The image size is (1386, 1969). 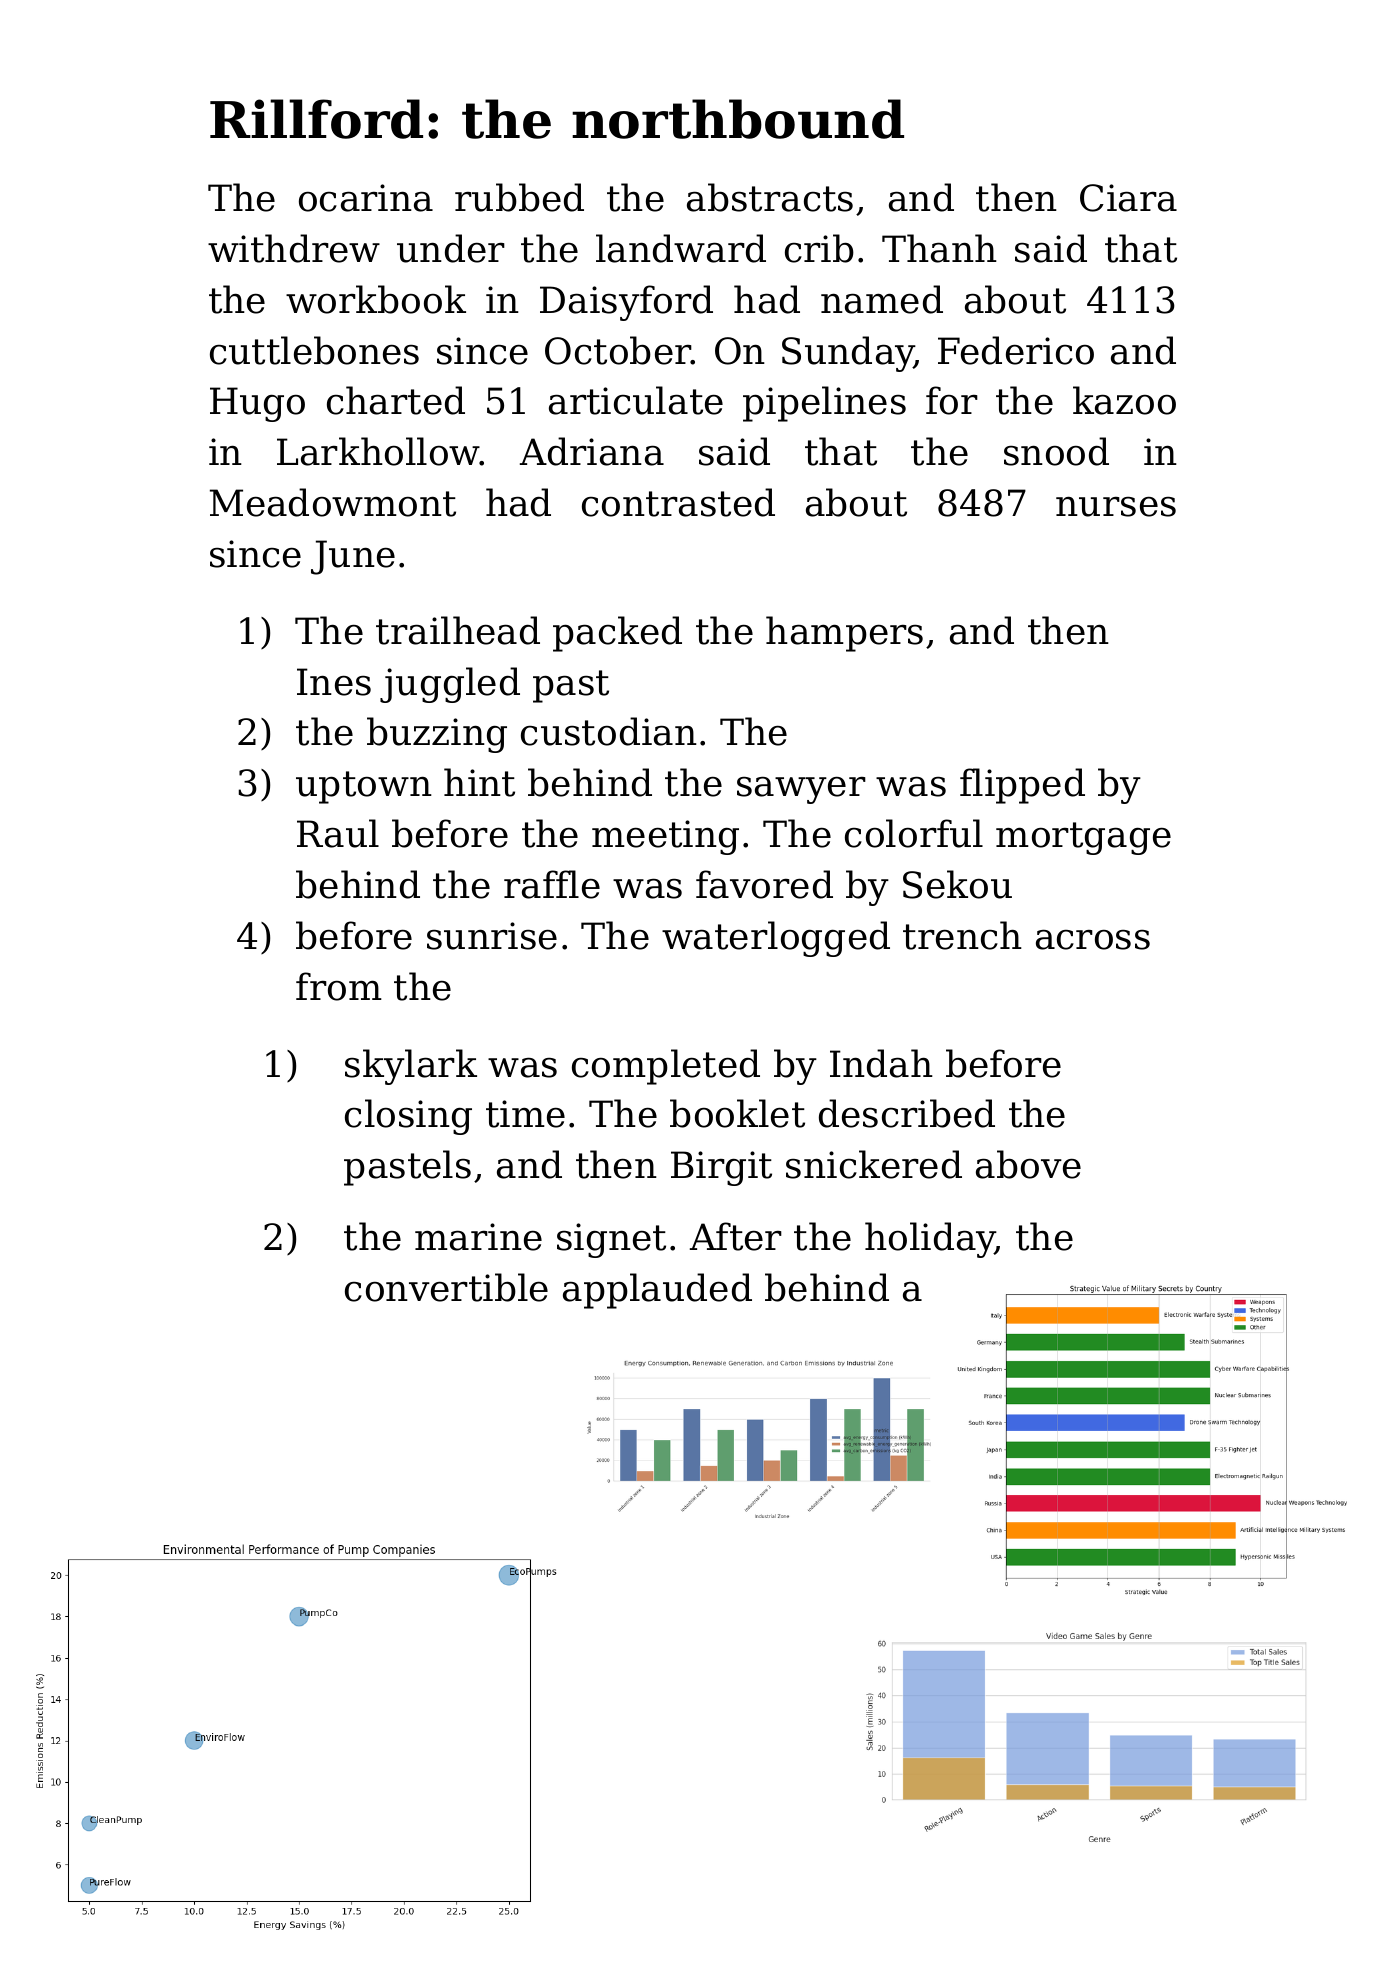 What do you see at coordinates (525, 1114) in the screenshot?
I see `time` at bounding box center [525, 1114].
